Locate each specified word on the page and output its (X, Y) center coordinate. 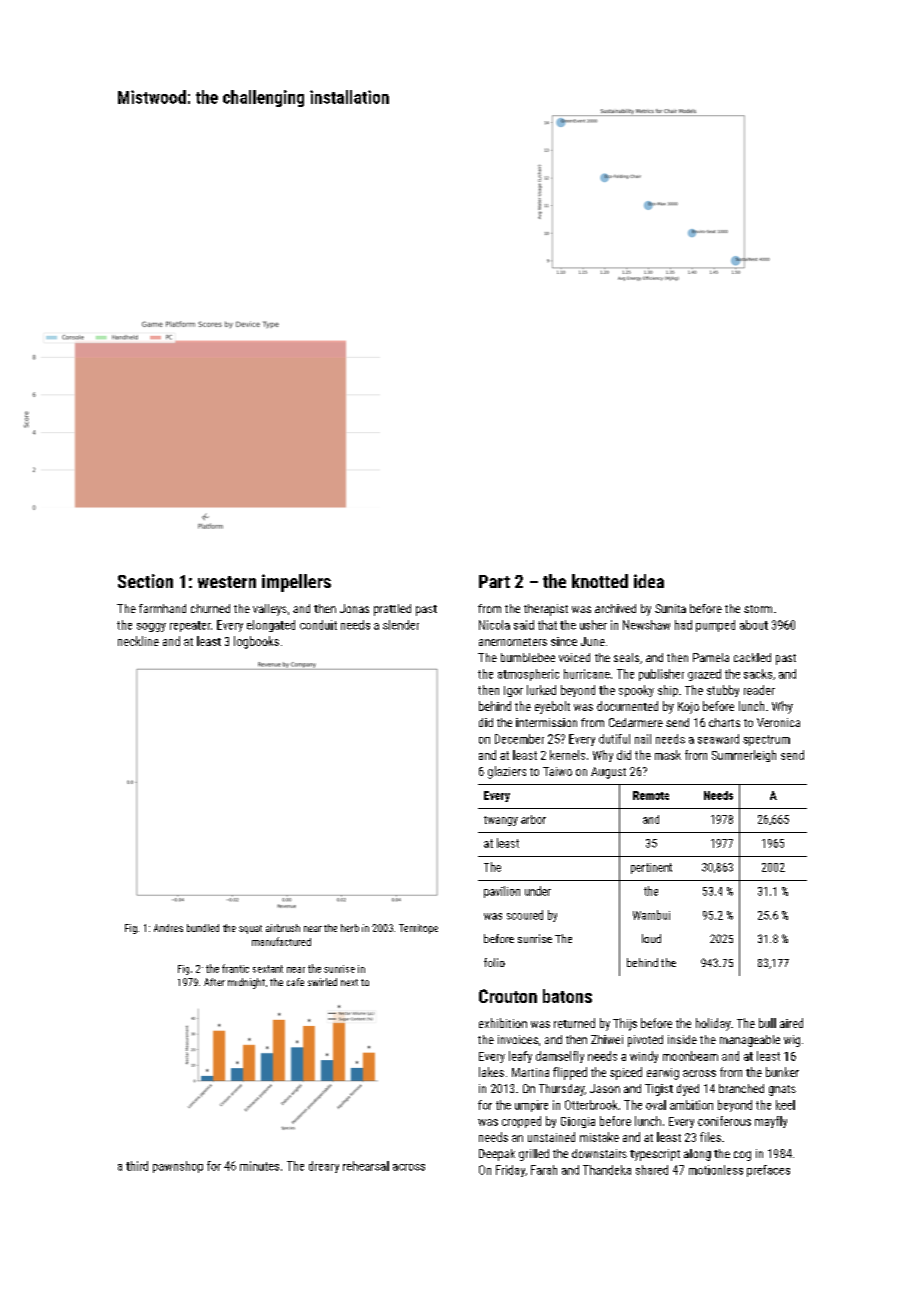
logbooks (256, 642)
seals (626, 657)
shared (652, 1170)
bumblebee (528, 657)
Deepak (497, 1155)
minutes (259, 1166)
